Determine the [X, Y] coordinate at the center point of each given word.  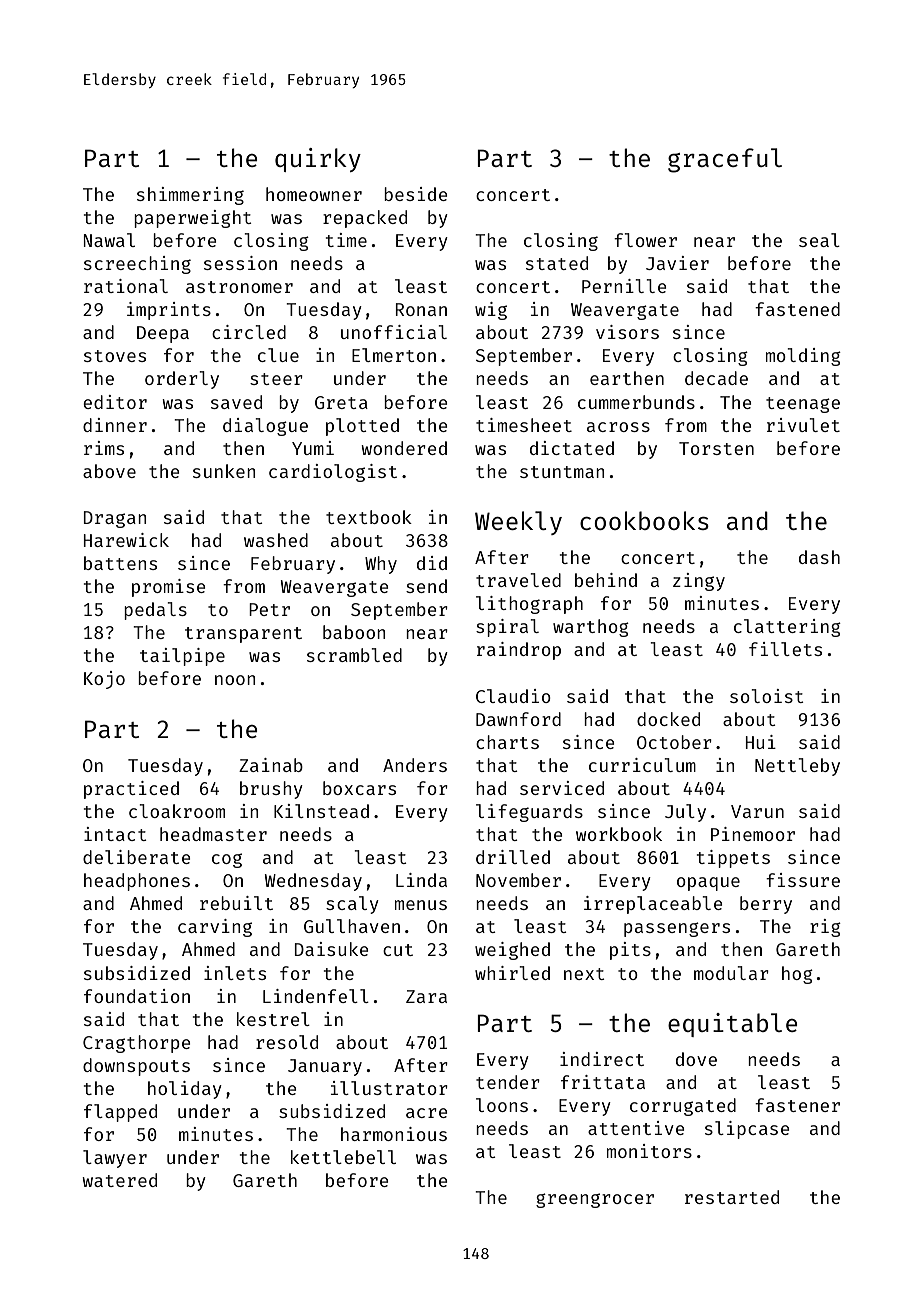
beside [415, 194]
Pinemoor [753, 834]
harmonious [394, 1134]
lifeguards [529, 813]
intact [115, 834]
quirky [318, 160]
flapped [120, 1113]
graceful [725, 160]
